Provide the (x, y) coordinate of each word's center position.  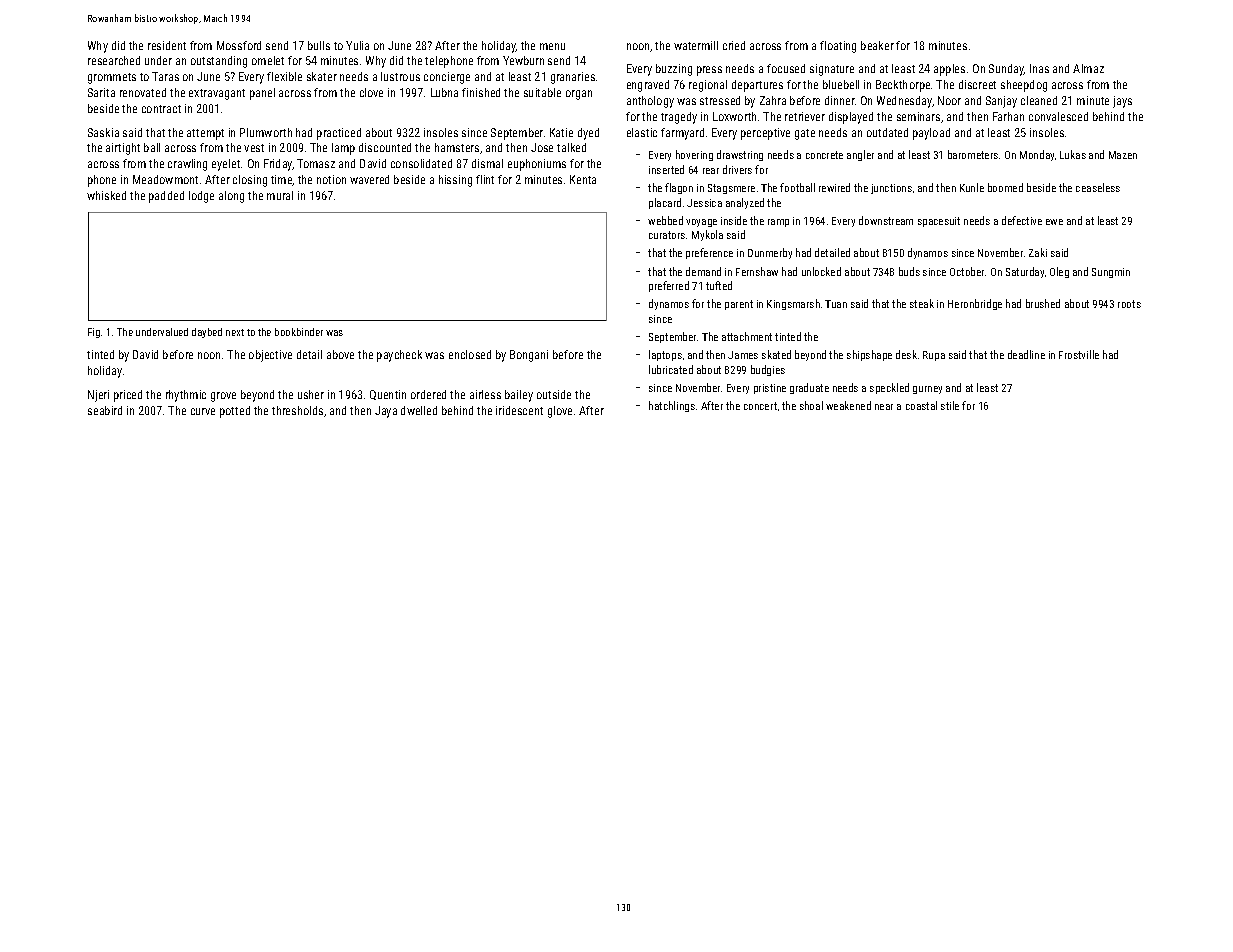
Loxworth (734, 116)
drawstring (740, 155)
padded (166, 197)
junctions (891, 189)
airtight (123, 149)
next (235, 332)
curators (667, 235)
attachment (747, 336)
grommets (112, 78)
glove (560, 412)
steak (922, 303)
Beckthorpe (903, 86)
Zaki (1038, 252)
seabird (105, 410)
